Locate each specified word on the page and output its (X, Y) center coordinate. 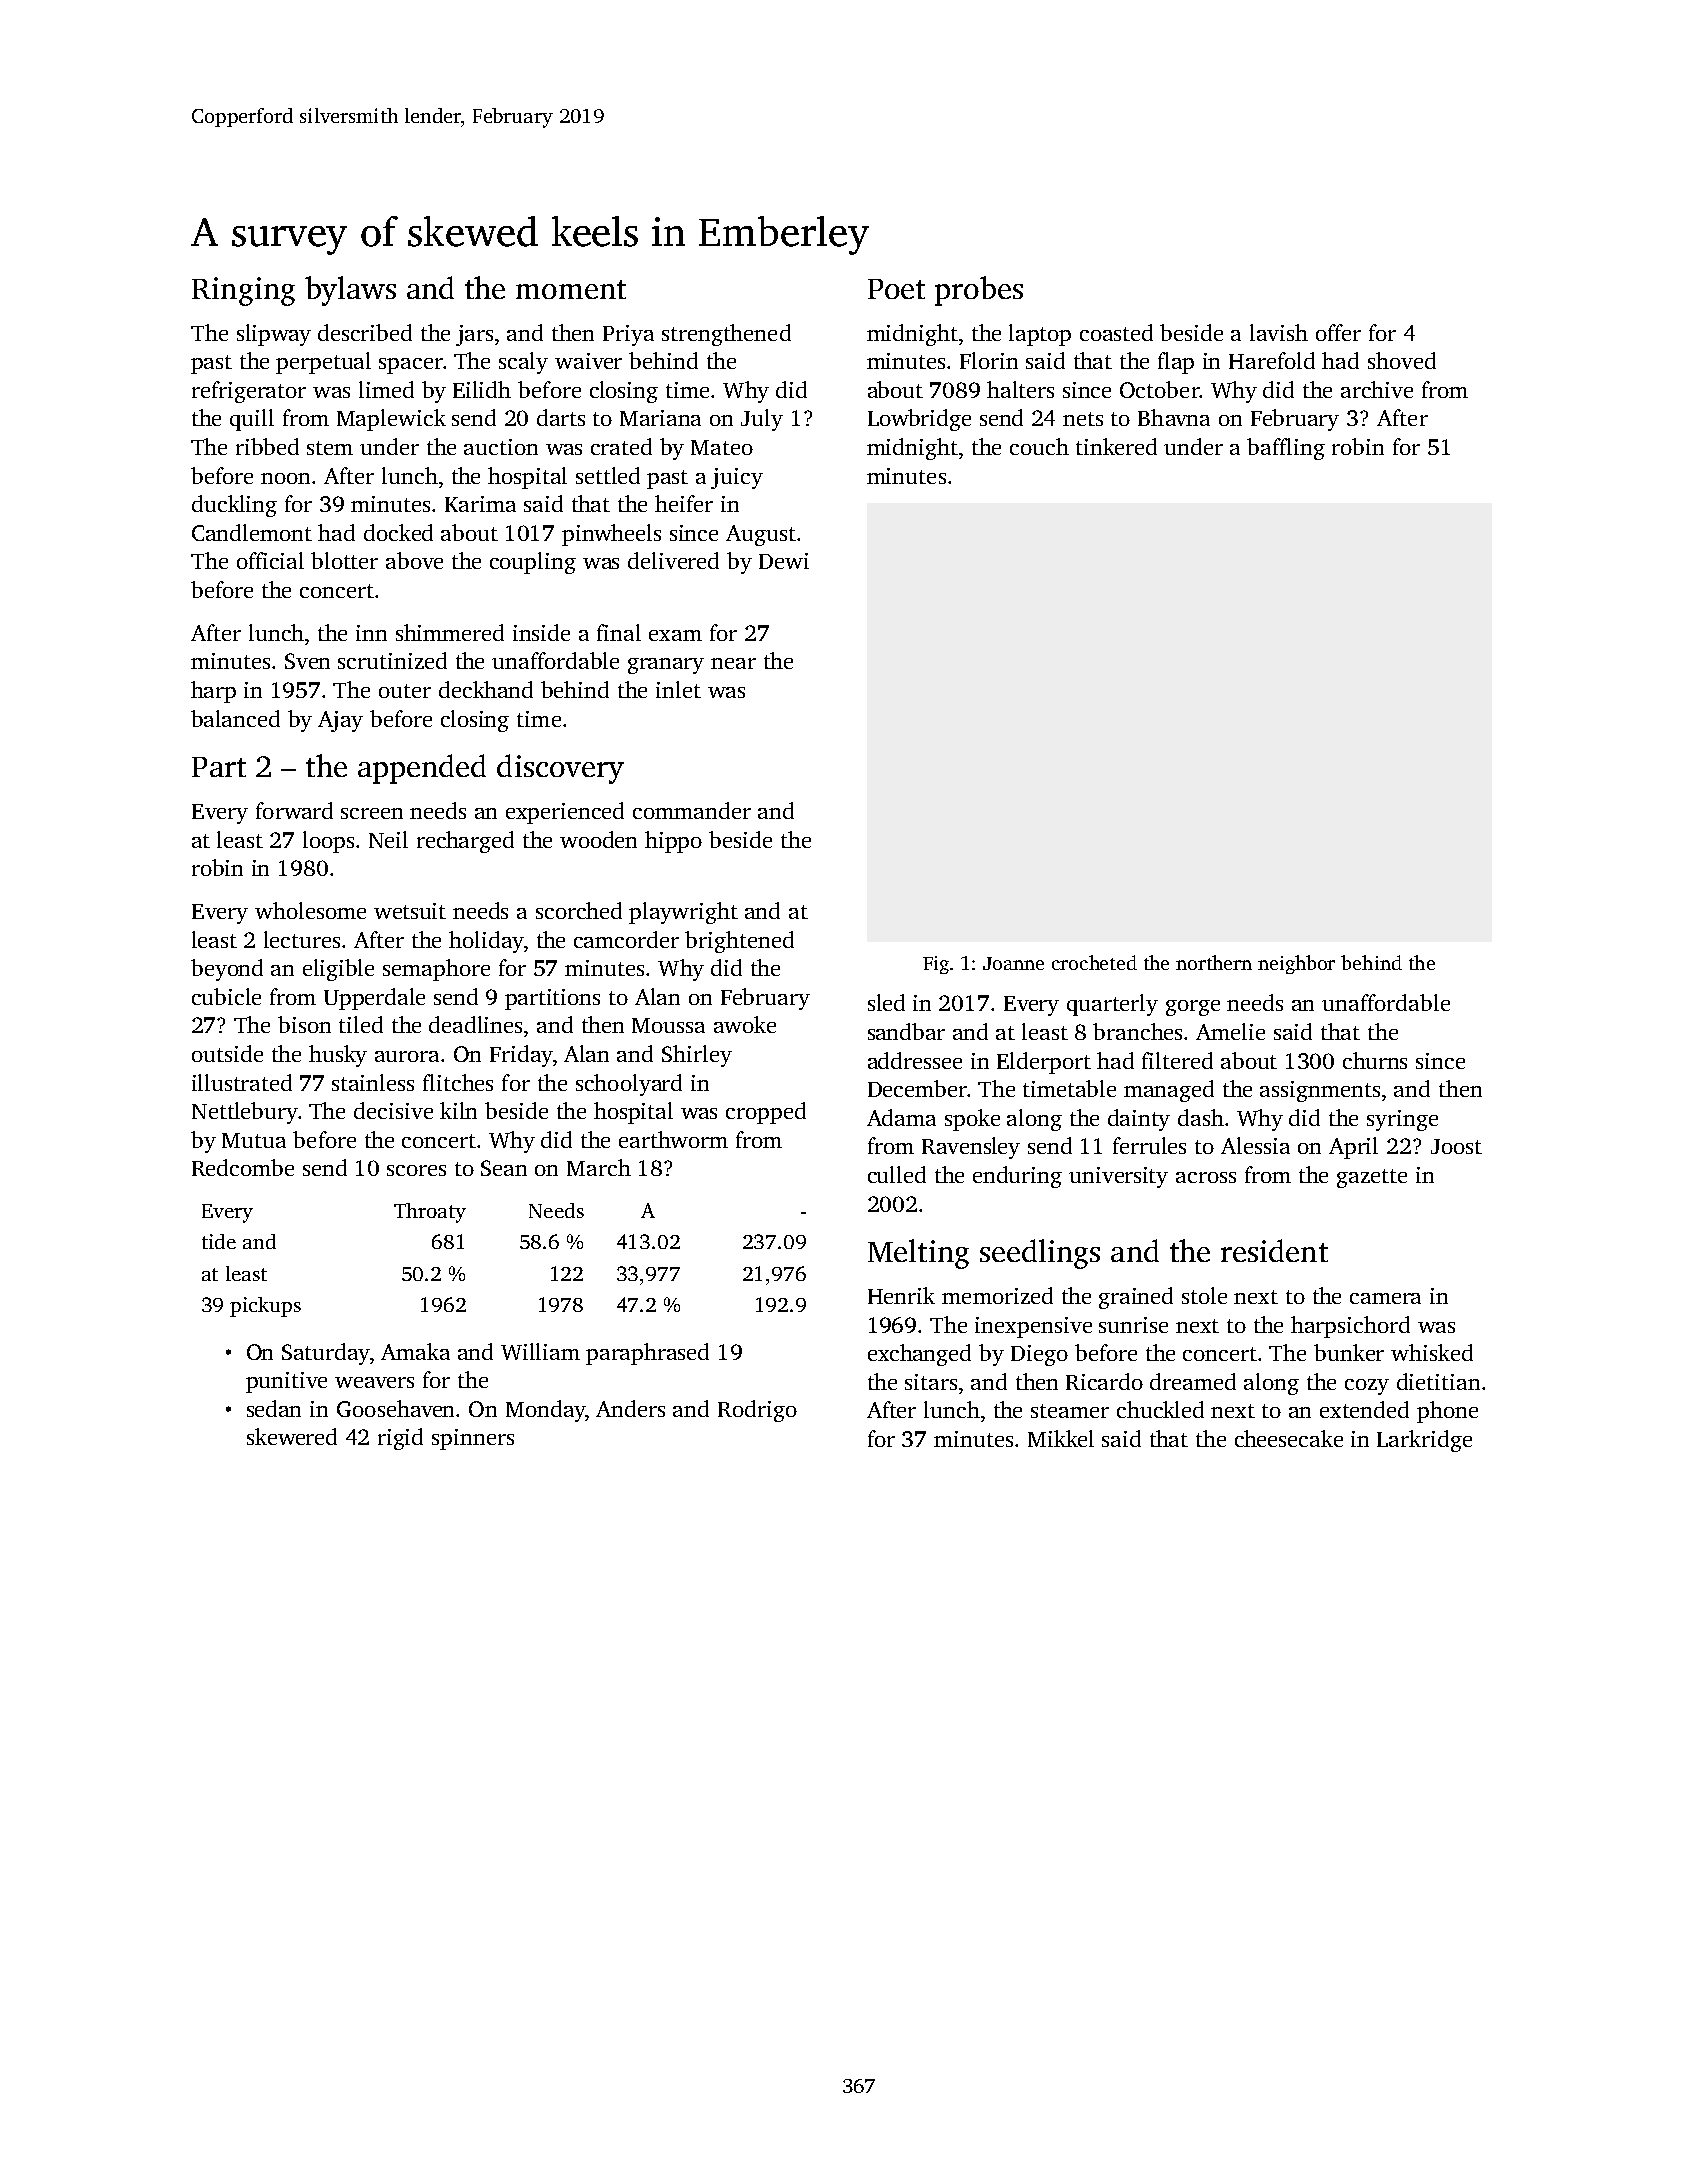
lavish (1279, 332)
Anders (630, 1408)
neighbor (1296, 964)
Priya (628, 335)
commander (692, 810)
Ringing (243, 291)
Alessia (1255, 1145)
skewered (292, 1436)
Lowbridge (919, 420)
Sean (504, 1168)
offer (1338, 332)
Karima (480, 504)
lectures (302, 939)
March (599, 1167)
